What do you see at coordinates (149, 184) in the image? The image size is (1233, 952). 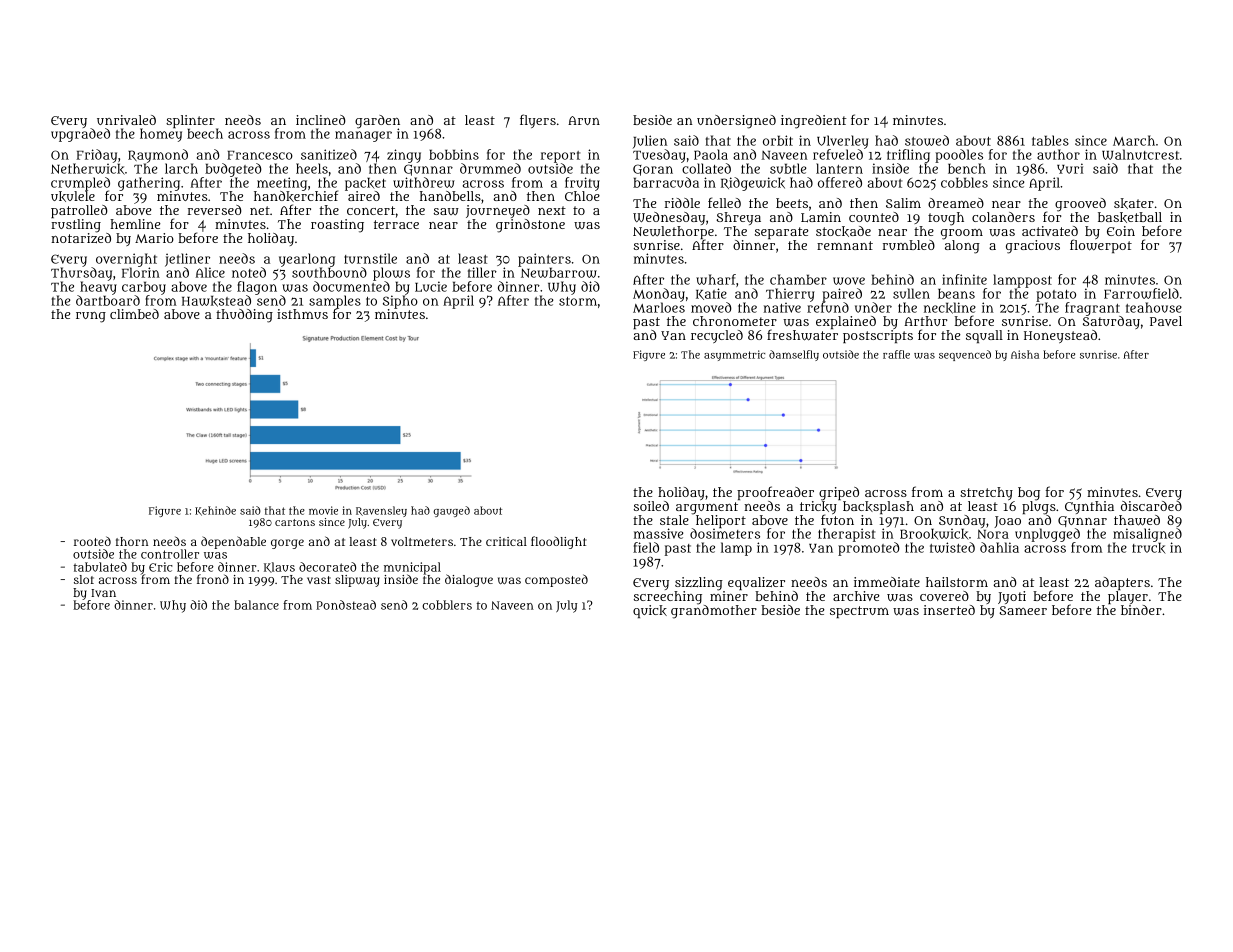 I see `gathering` at bounding box center [149, 184].
